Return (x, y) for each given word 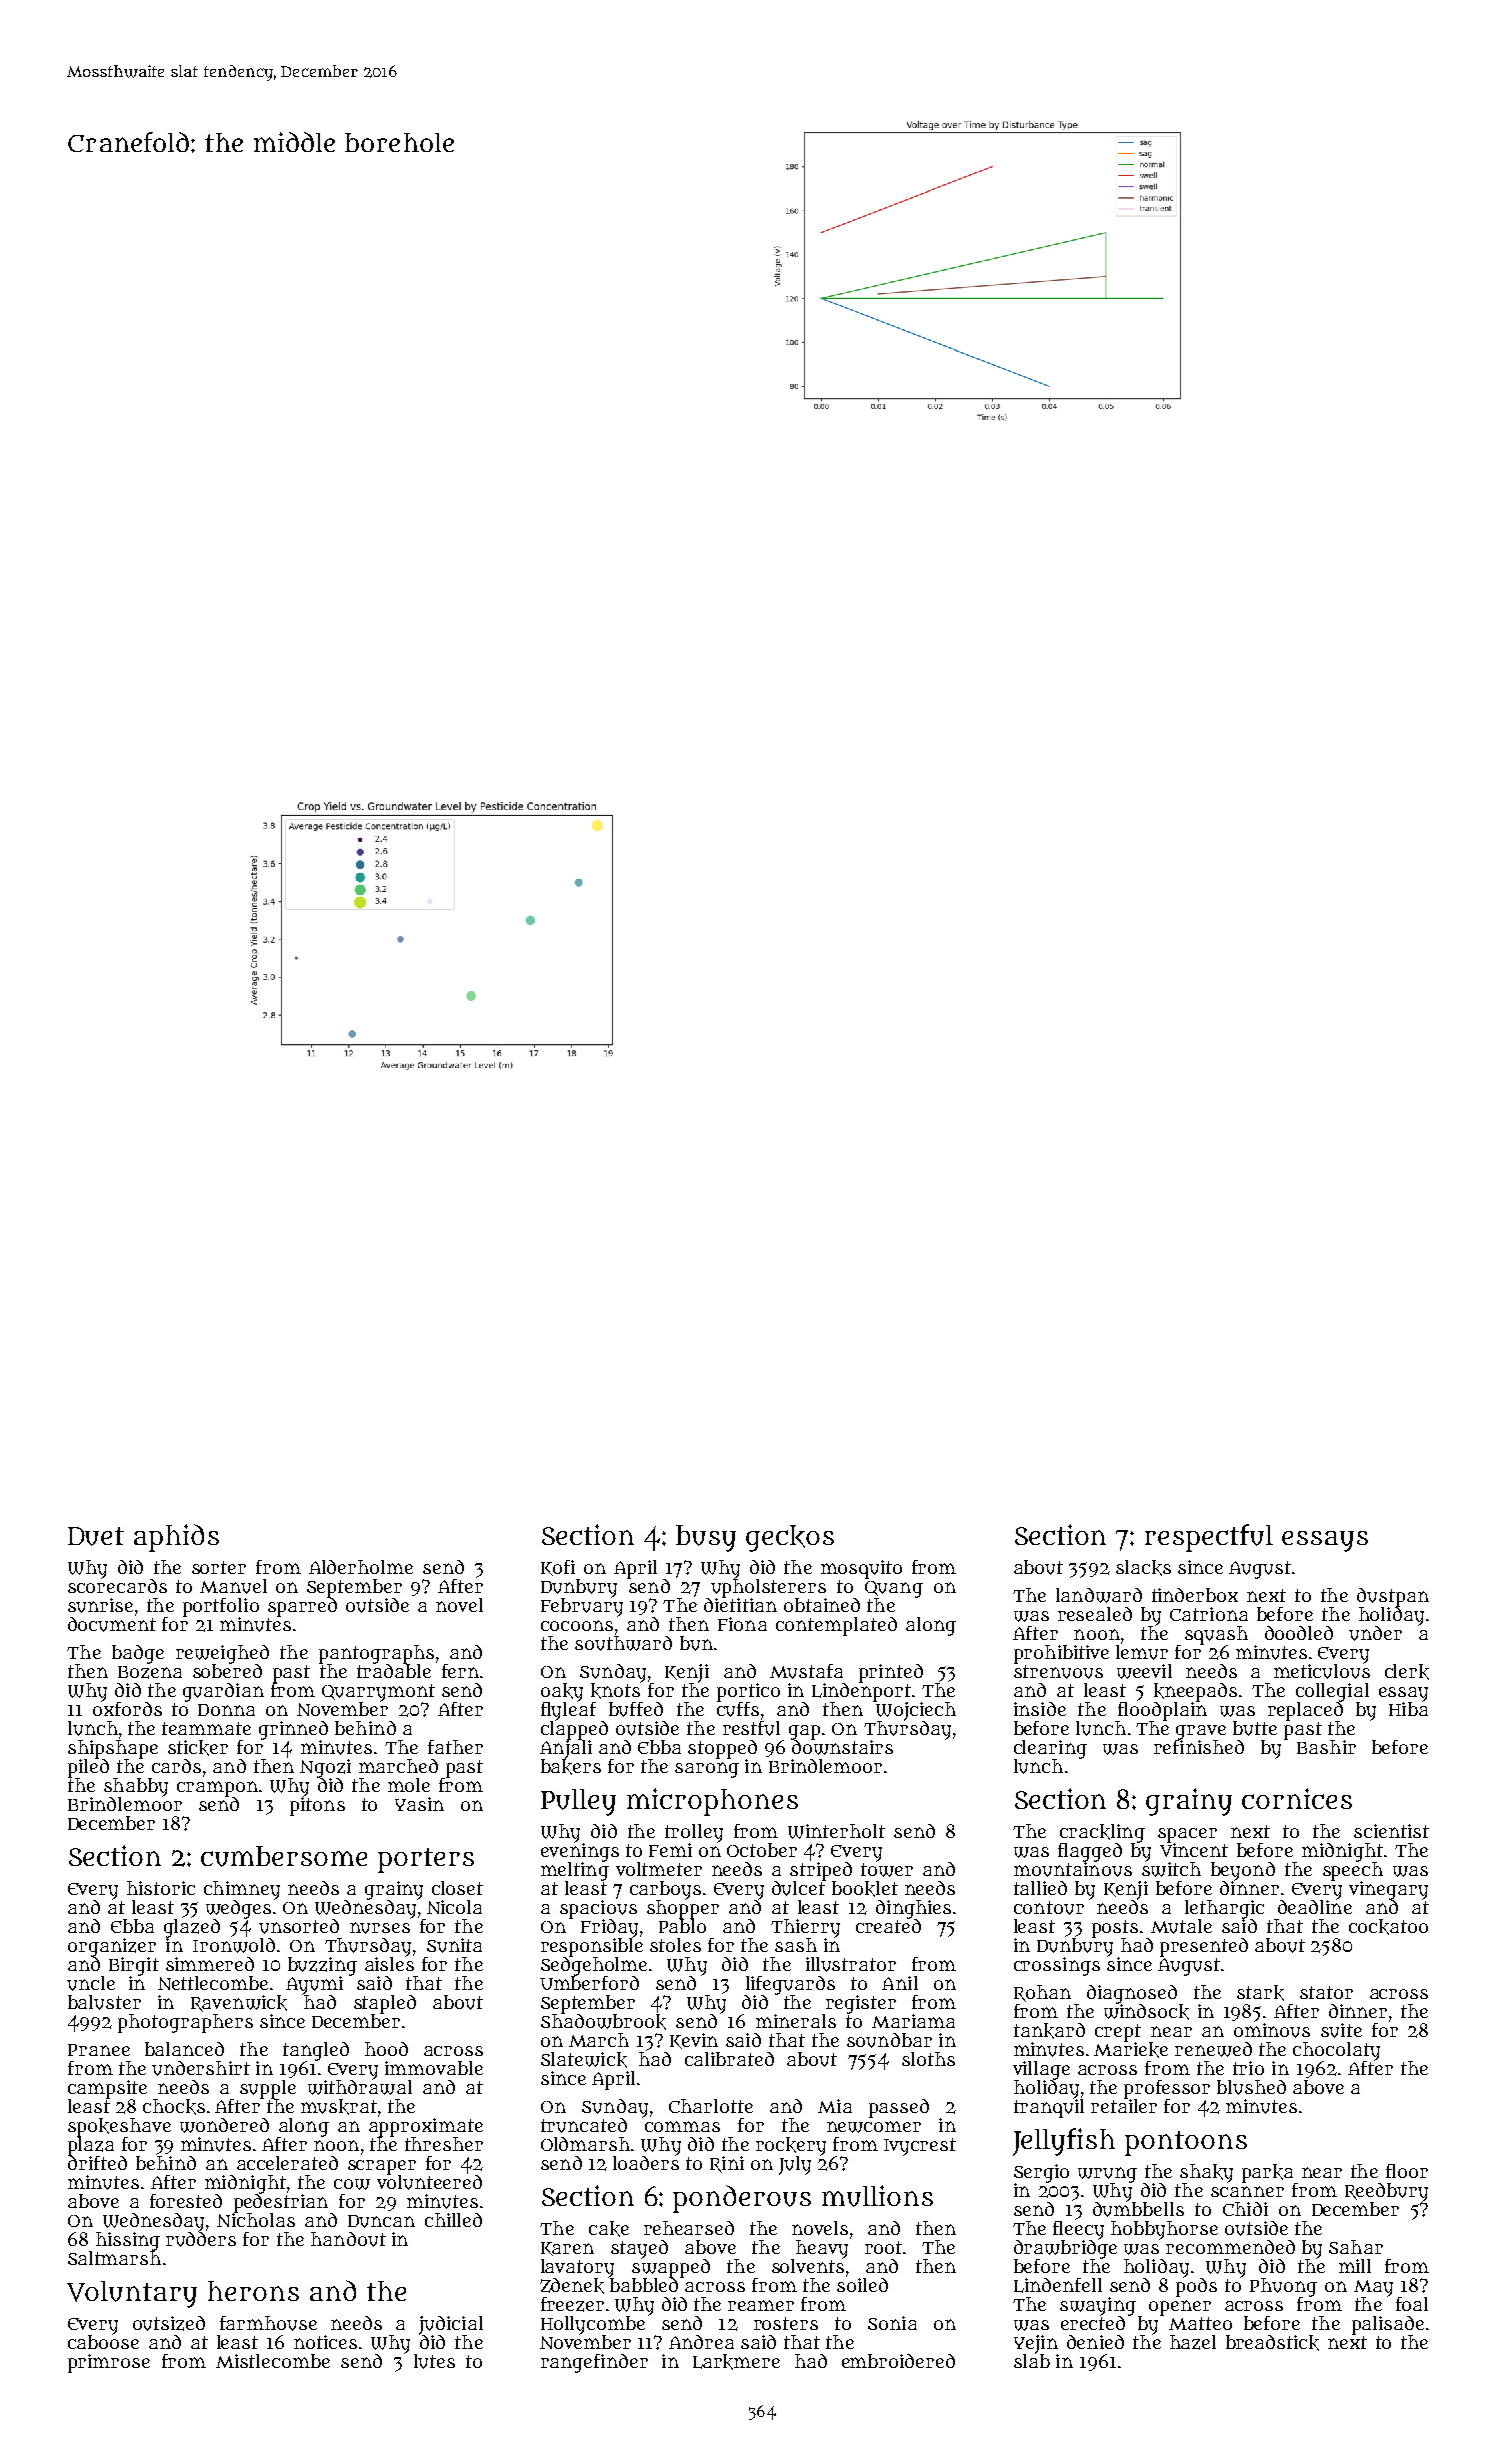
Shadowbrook (603, 2021)
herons (253, 2291)
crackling (1102, 1833)
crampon (217, 1788)
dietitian (740, 1604)
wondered (224, 2125)
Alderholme (361, 1567)
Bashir (1326, 1747)
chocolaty (1336, 2051)
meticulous (1322, 1671)
